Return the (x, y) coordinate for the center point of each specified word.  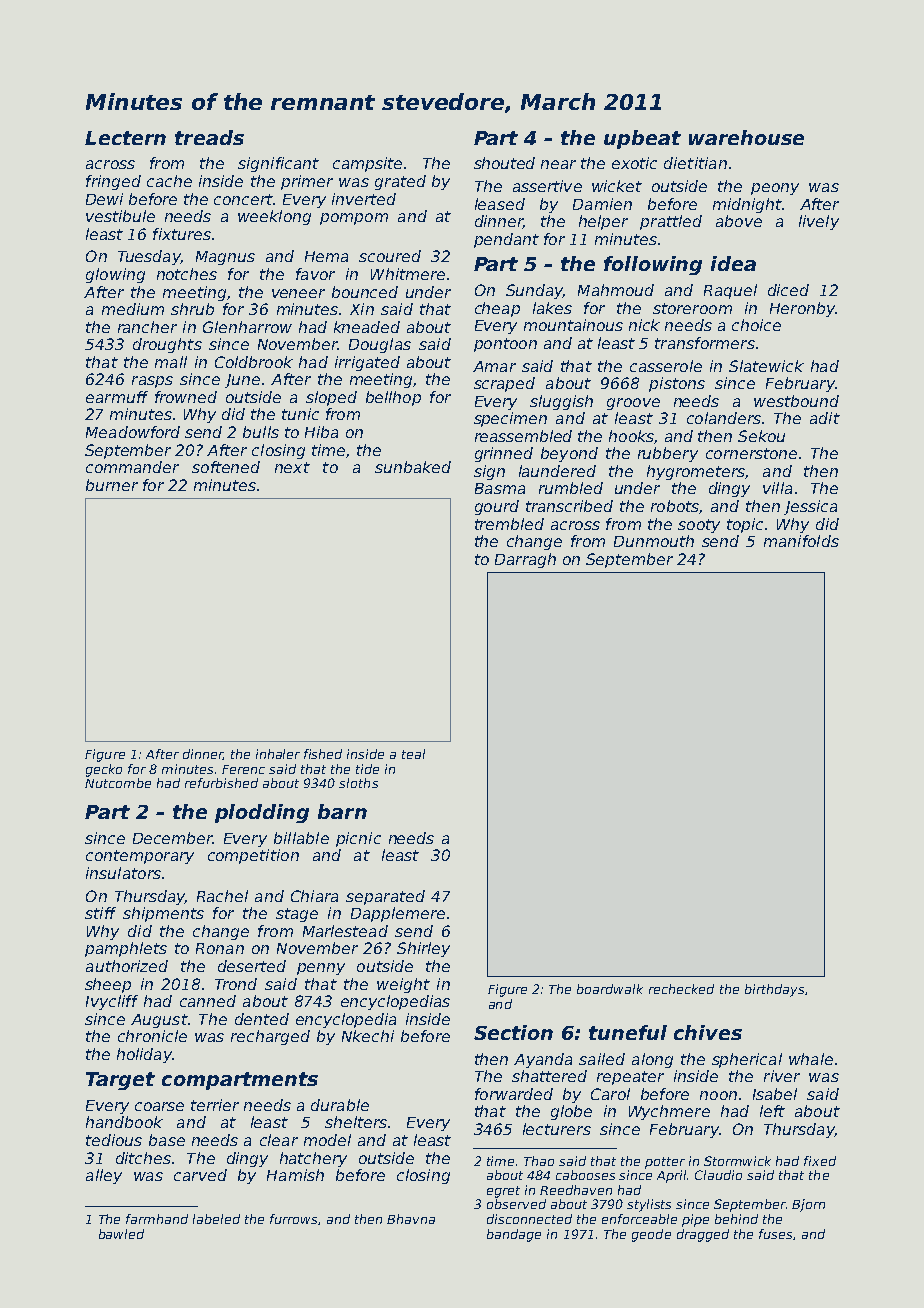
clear (279, 1140)
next (292, 467)
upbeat (642, 139)
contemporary (140, 857)
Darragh (525, 560)
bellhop (393, 398)
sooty (699, 526)
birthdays (774, 990)
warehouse (746, 137)
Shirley (423, 949)
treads (209, 137)
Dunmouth (654, 541)
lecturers (557, 1129)
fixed (820, 1161)
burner (112, 485)
